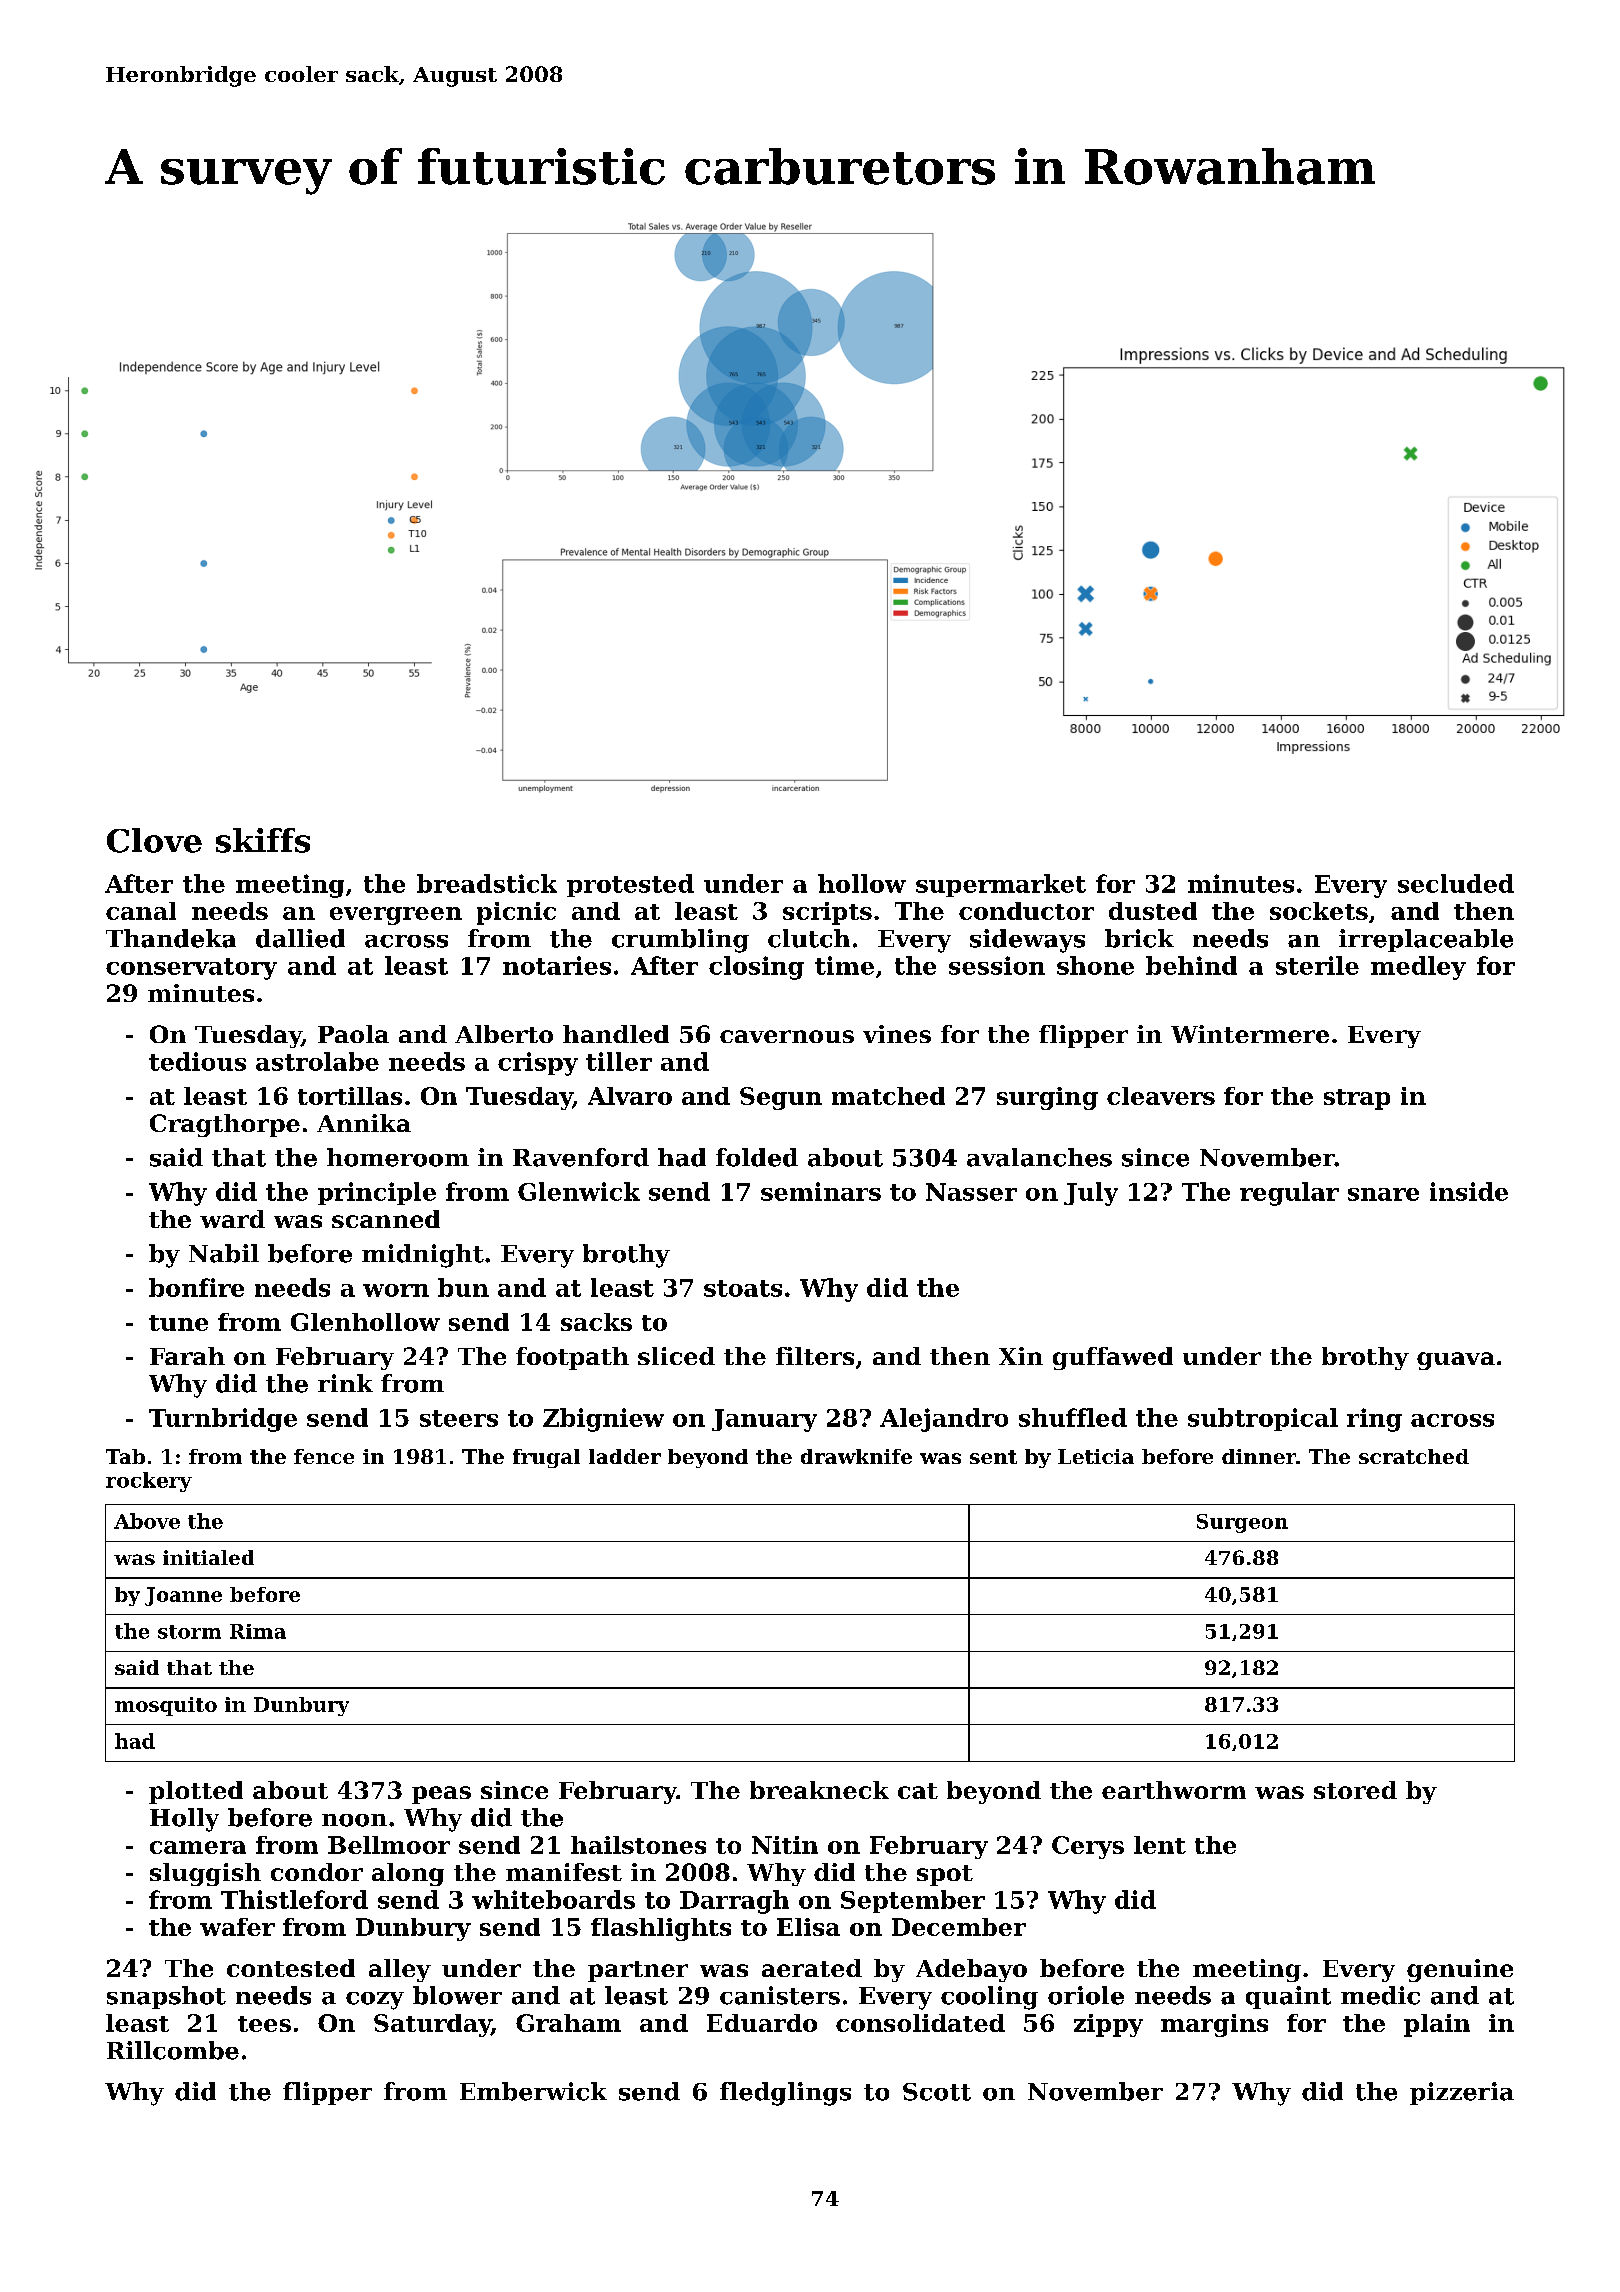 The height and width of the screenshot is (2292, 1620). Describe the element at coordinates (263, 840) in the screenshot. I see `skiffs` at that location.
